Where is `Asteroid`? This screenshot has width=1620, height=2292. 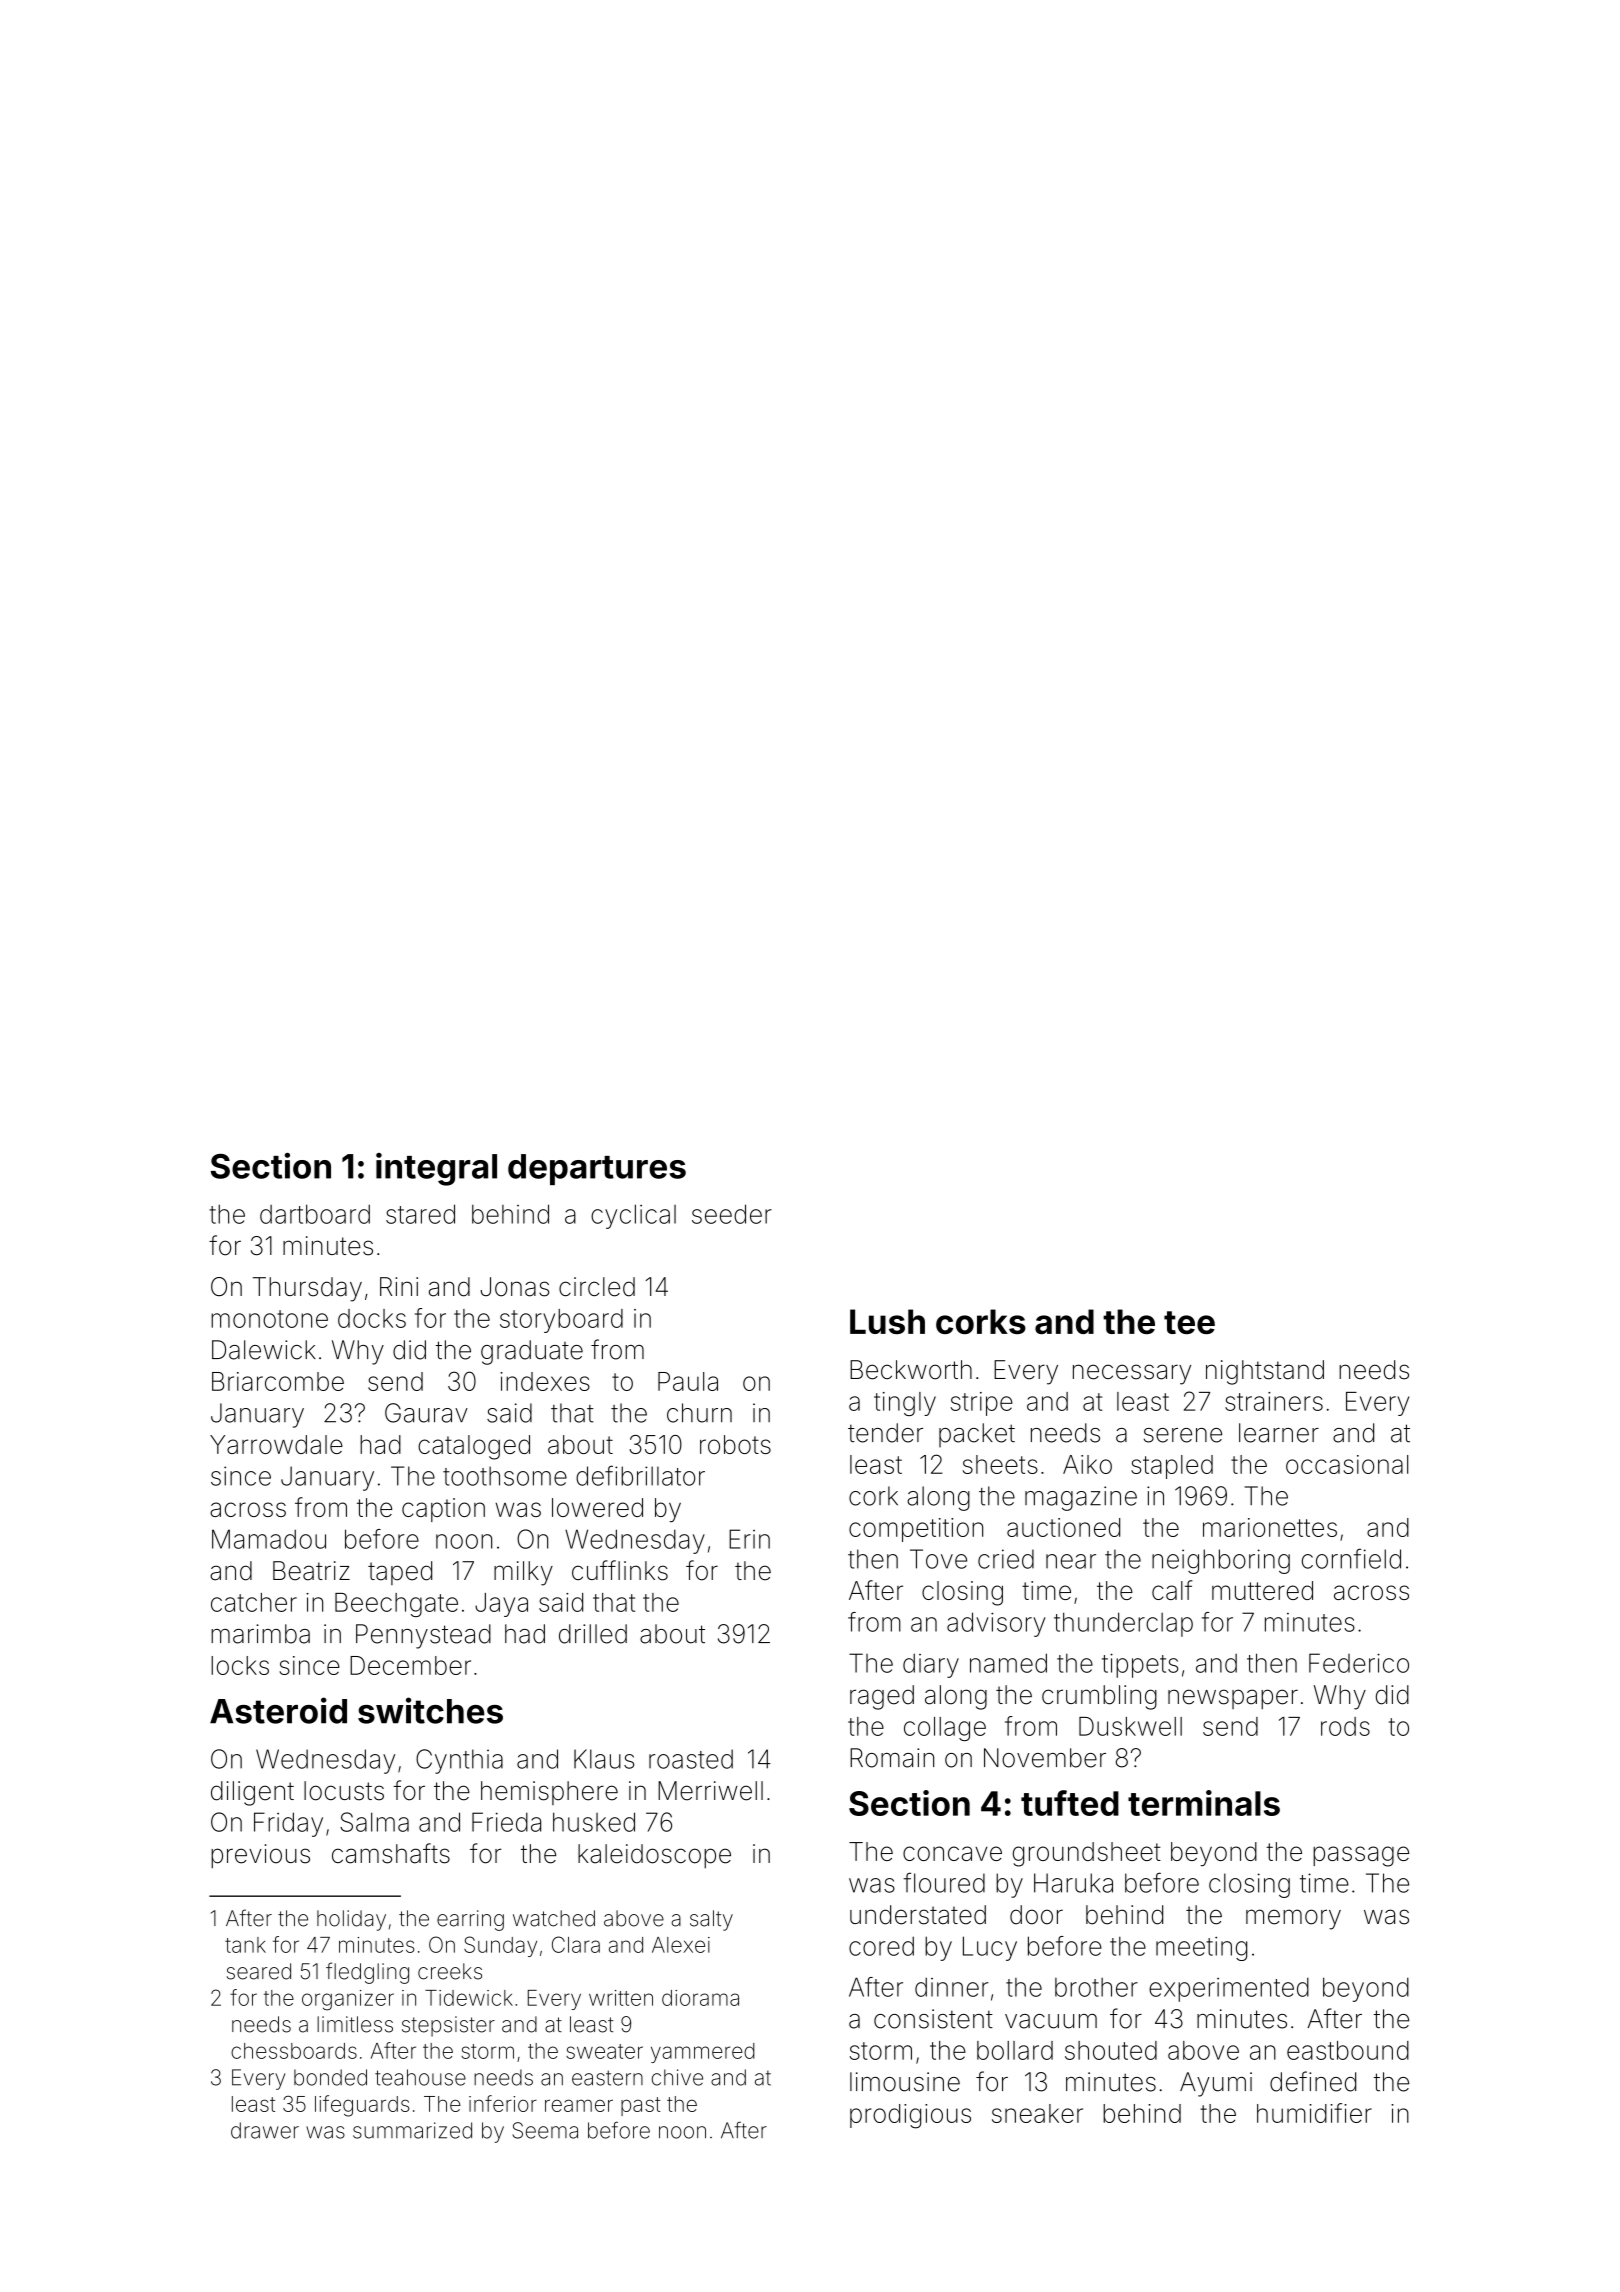 Asteroid is located at coordinates (278, 1710).
